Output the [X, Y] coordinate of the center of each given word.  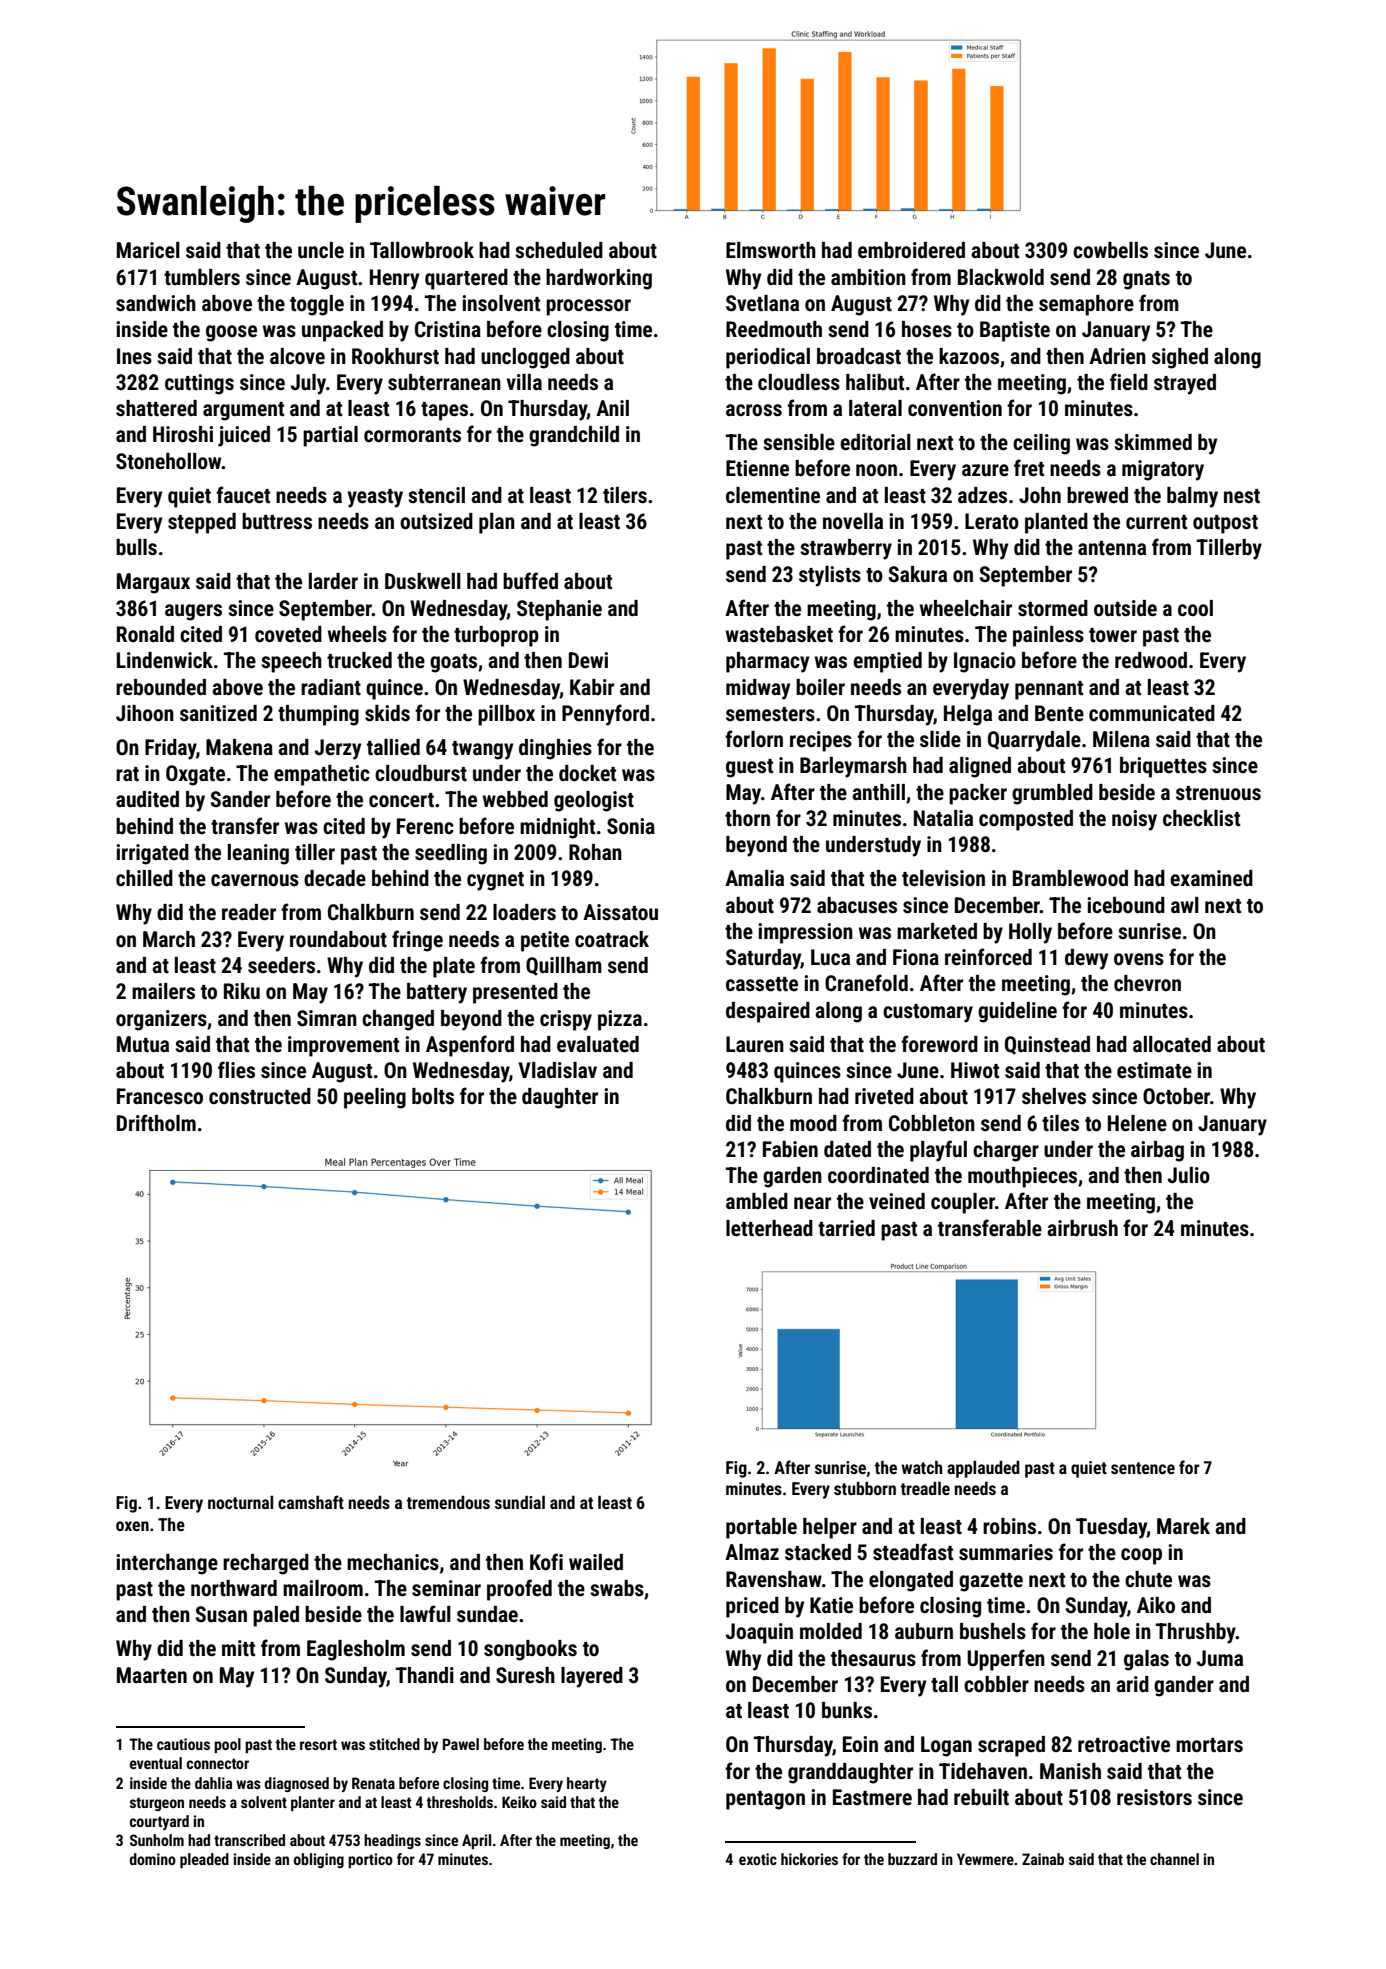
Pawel [461, 1744]
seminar [446, 1588]
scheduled [559, 250]
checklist [1201, 818]
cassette [762, 984]
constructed [260, 1096]
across [754, 410]
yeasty [375, 498]
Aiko [1156, 1605]
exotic [758, 1859]
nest [1242, 496]
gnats [1146, 280]
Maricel [148, 250]
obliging [319, 1860]
